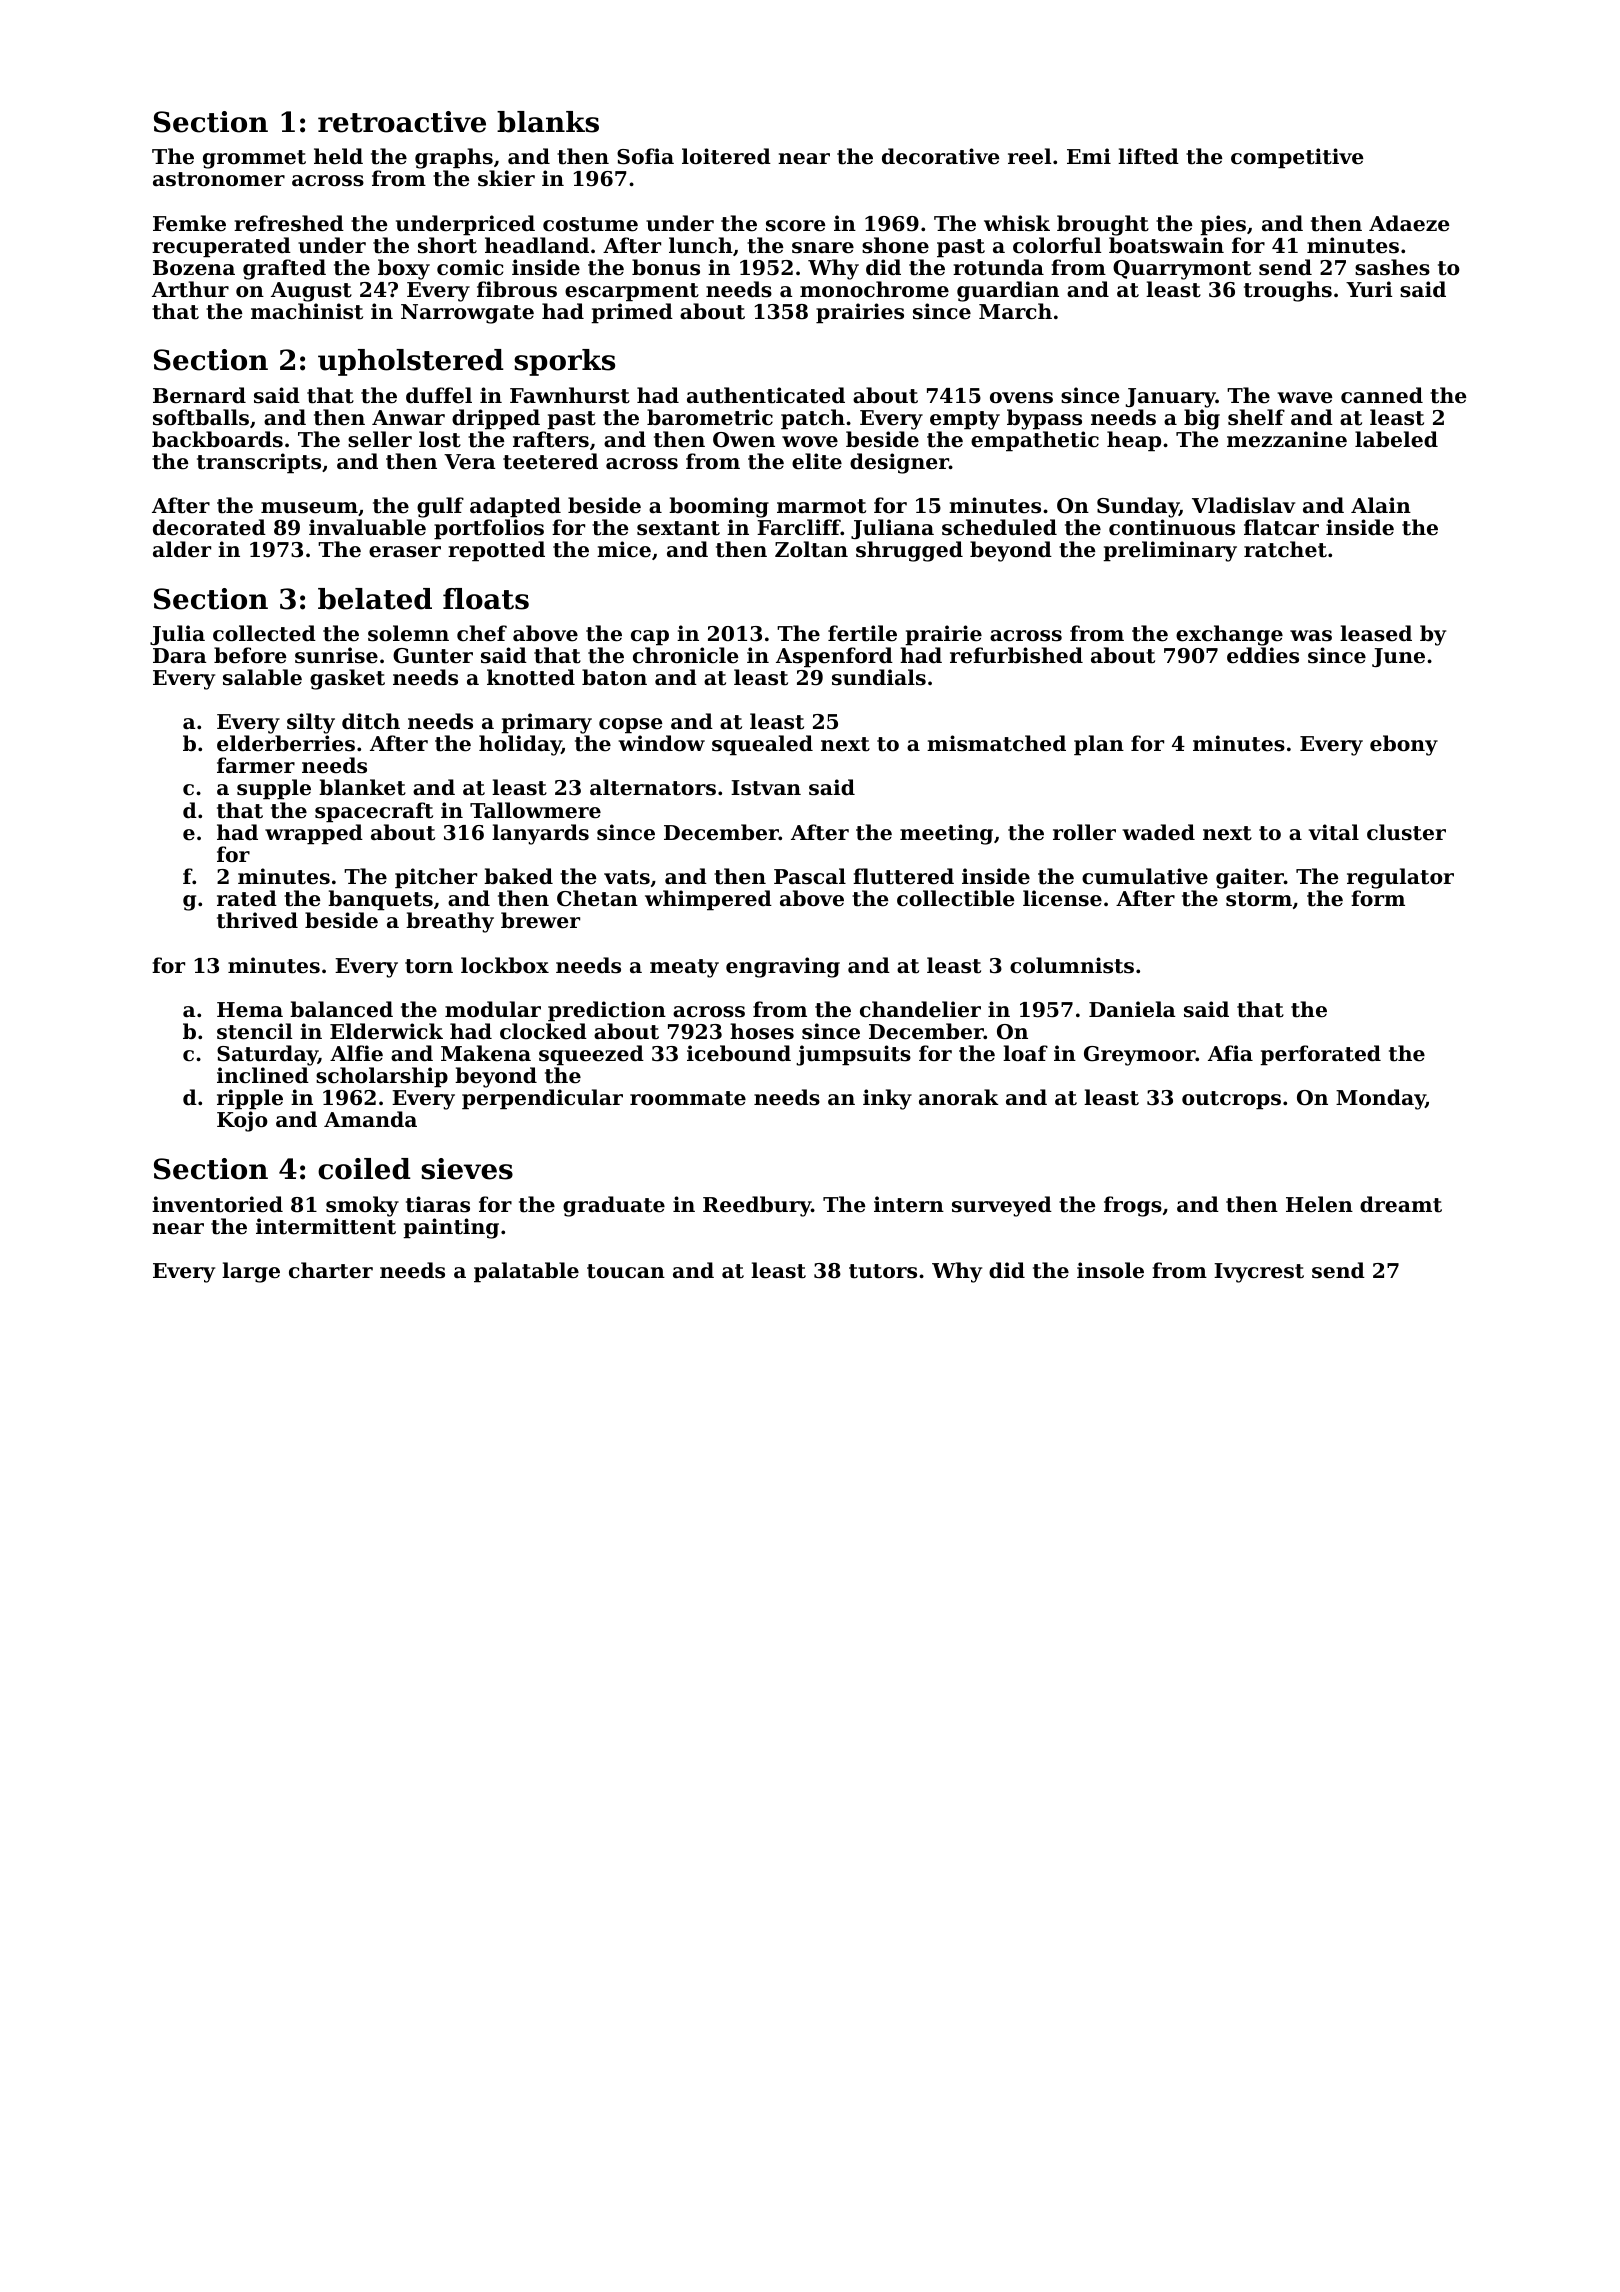  What do you see at coordinates (874, 289) in the screenshot?
I see `monochrome` at bounding box center [874, 289].
